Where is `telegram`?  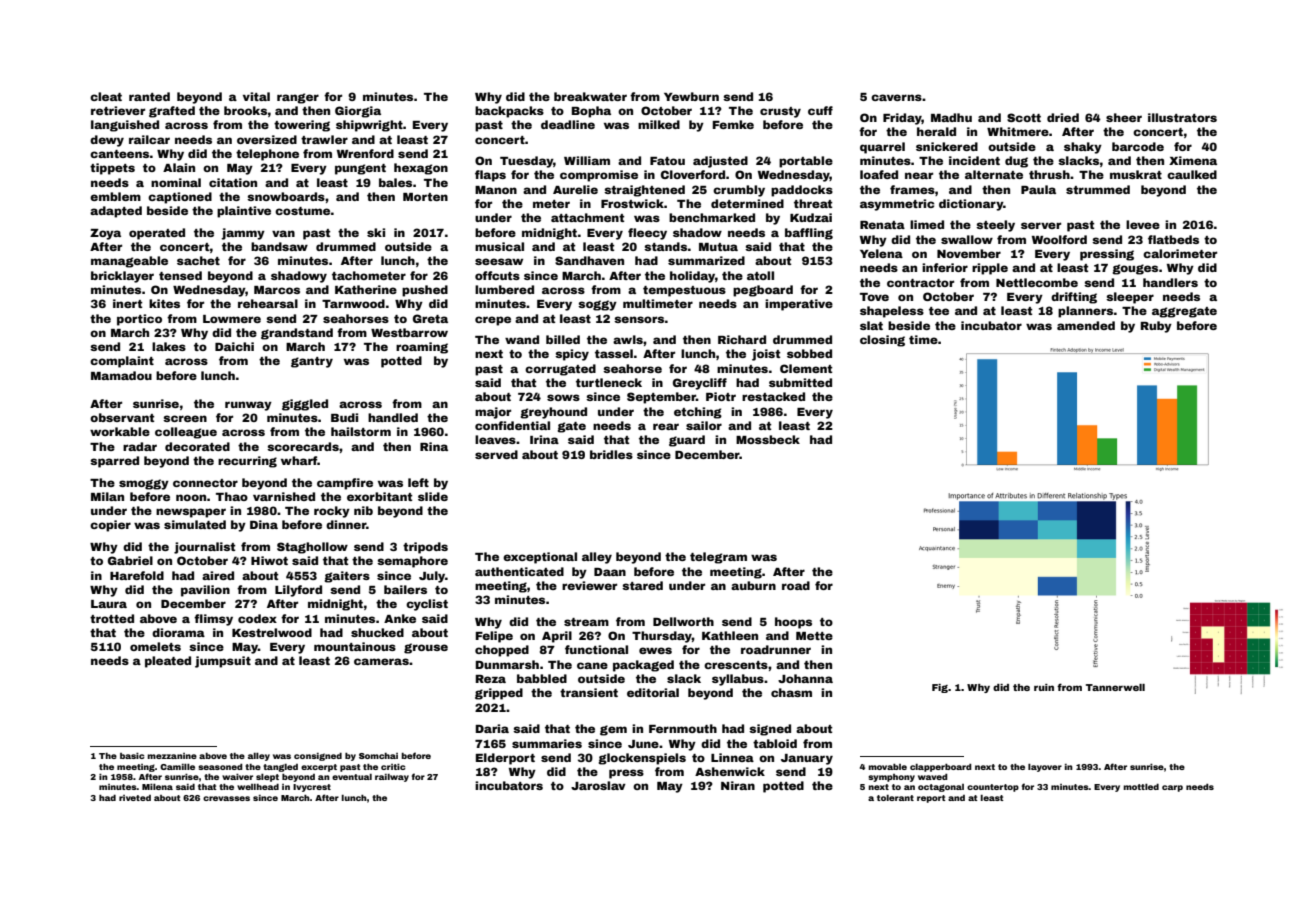
telegram is located at coordinates (718, 558).
